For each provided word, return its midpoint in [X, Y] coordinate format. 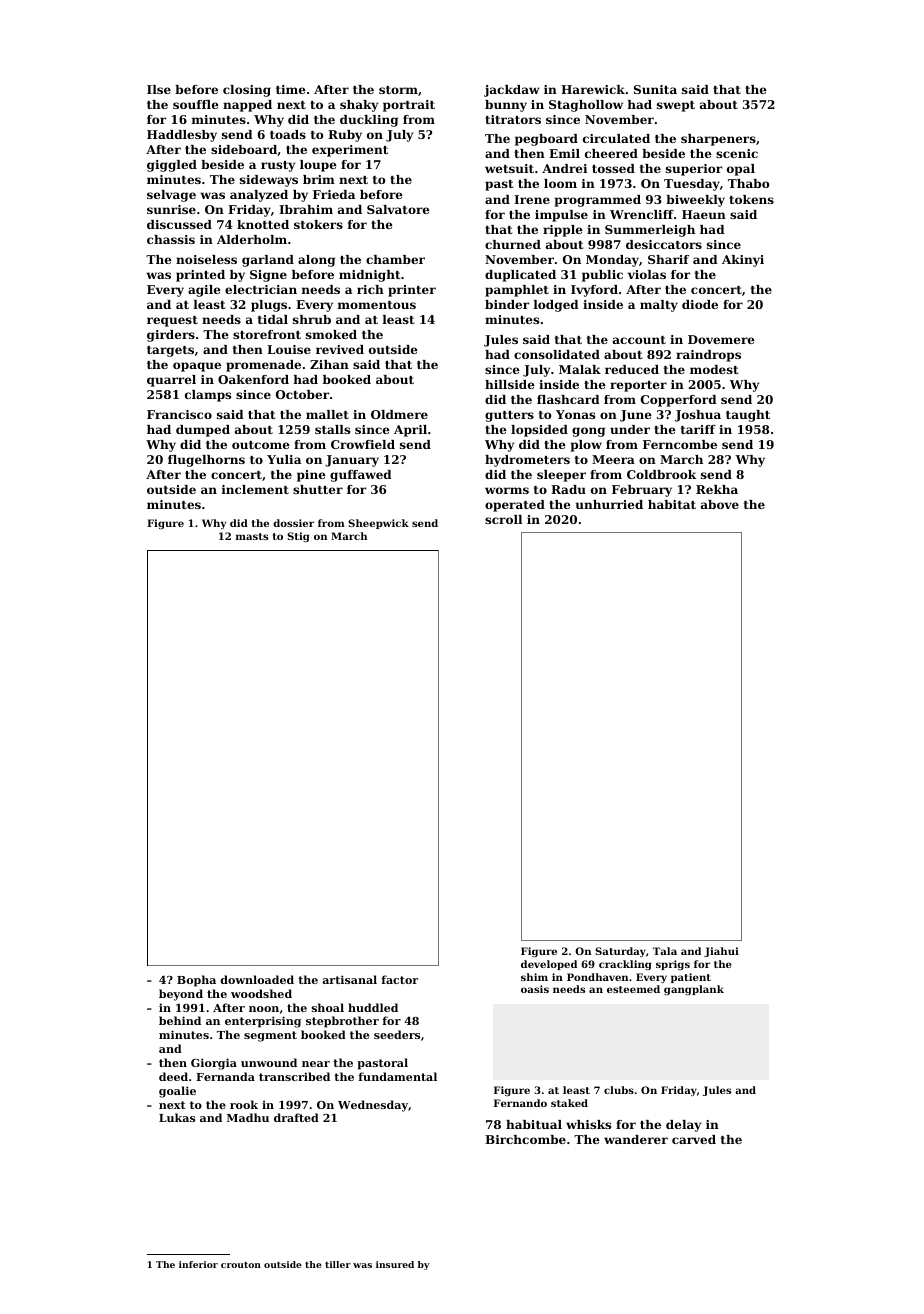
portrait [409, 106]
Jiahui [721, 952]
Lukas [177, 1117]
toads [288, 134]
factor [399, 979]
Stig [298, 537]
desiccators [664, 244]
